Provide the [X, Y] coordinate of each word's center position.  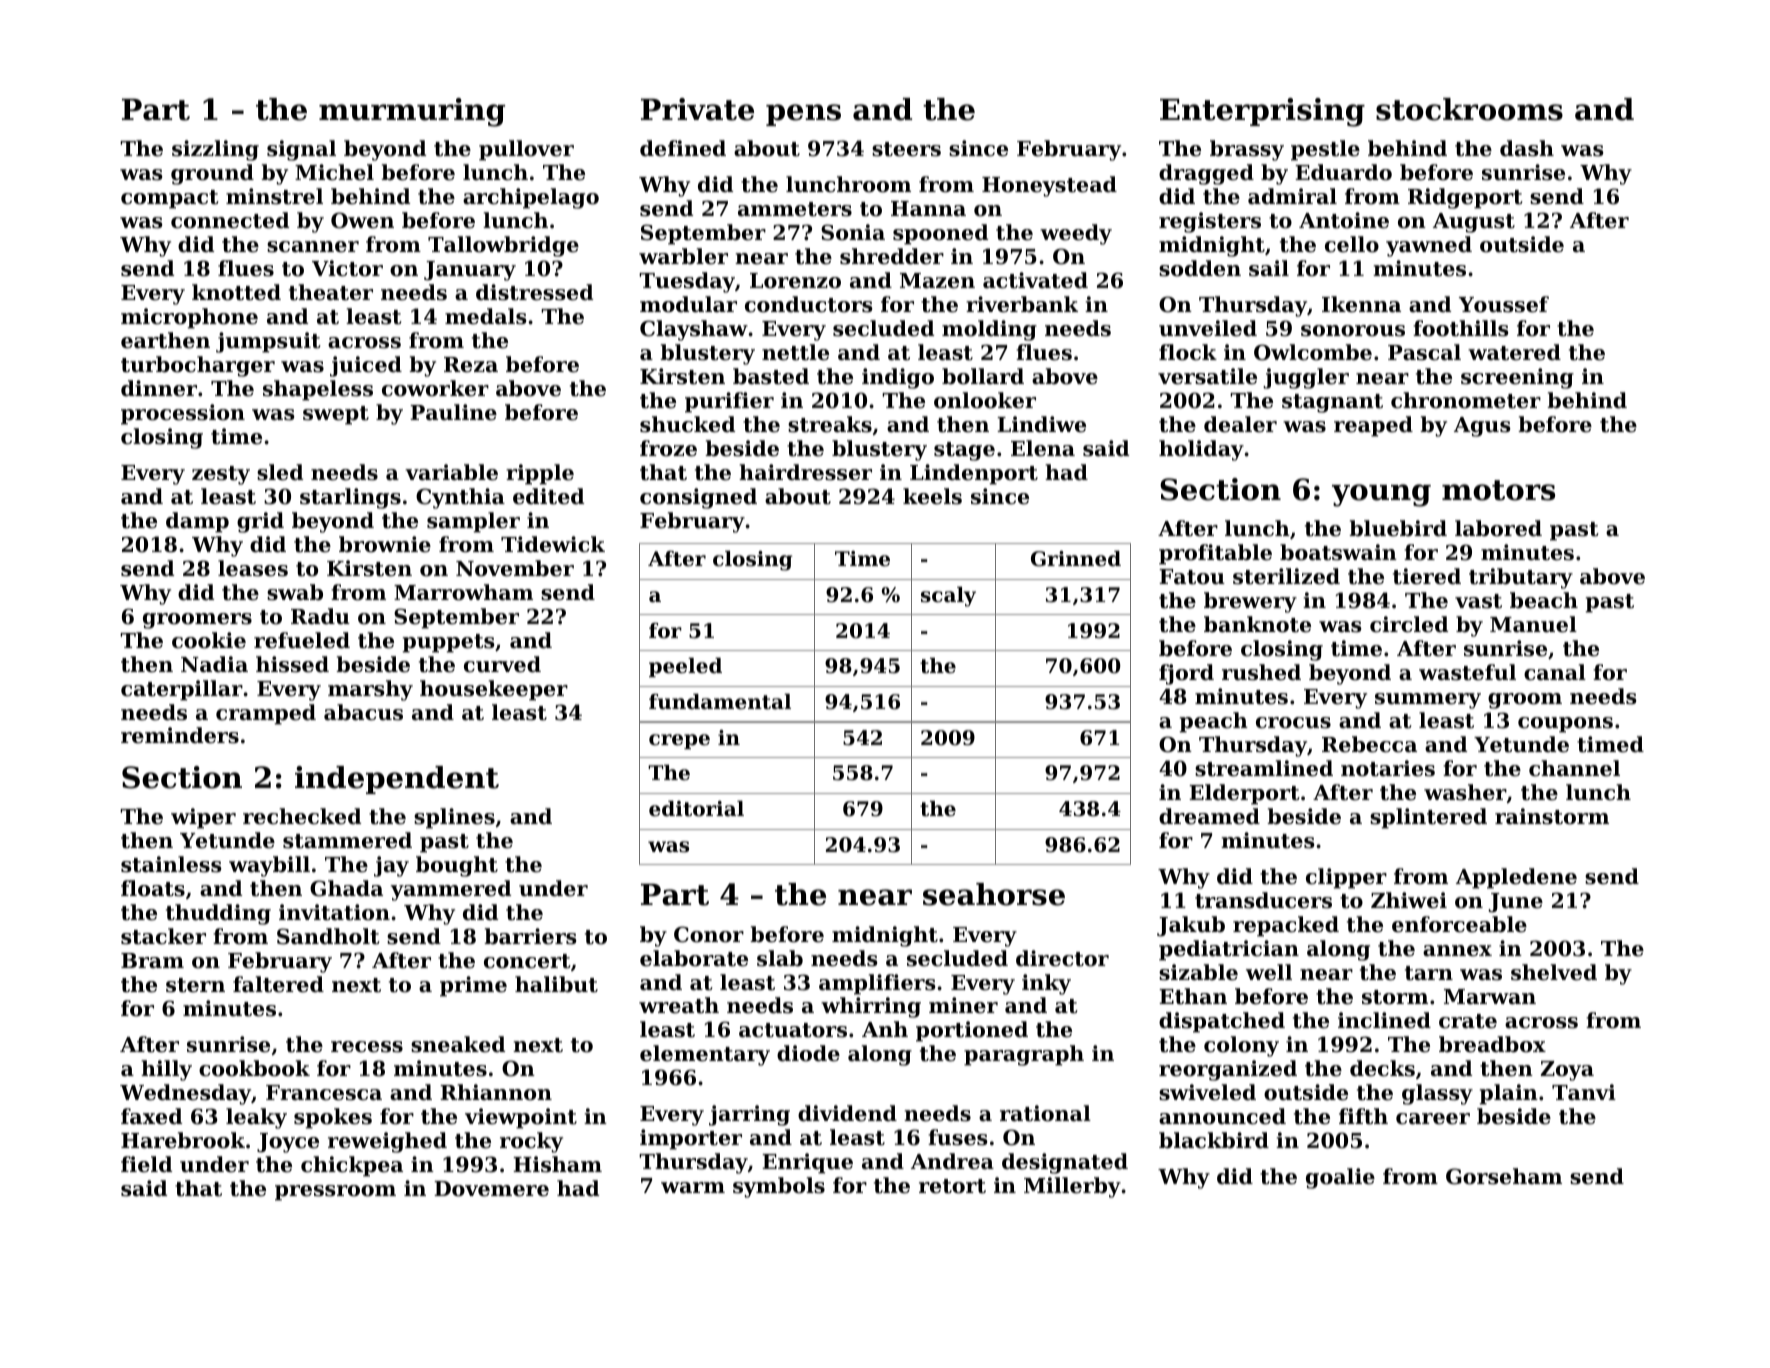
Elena [1043, 448]
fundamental [720, 702]
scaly [948, 597]
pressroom [335, 1193]
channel [1574, 768]
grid [260, 522]
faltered [278, 984]
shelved [1554, 972]
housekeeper [494, 690]
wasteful [1467, 672]
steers [906, 149]
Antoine [1344, 220]
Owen [362, 220]
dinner [159, 388]
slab [780, 958]
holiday [1201, 450]
